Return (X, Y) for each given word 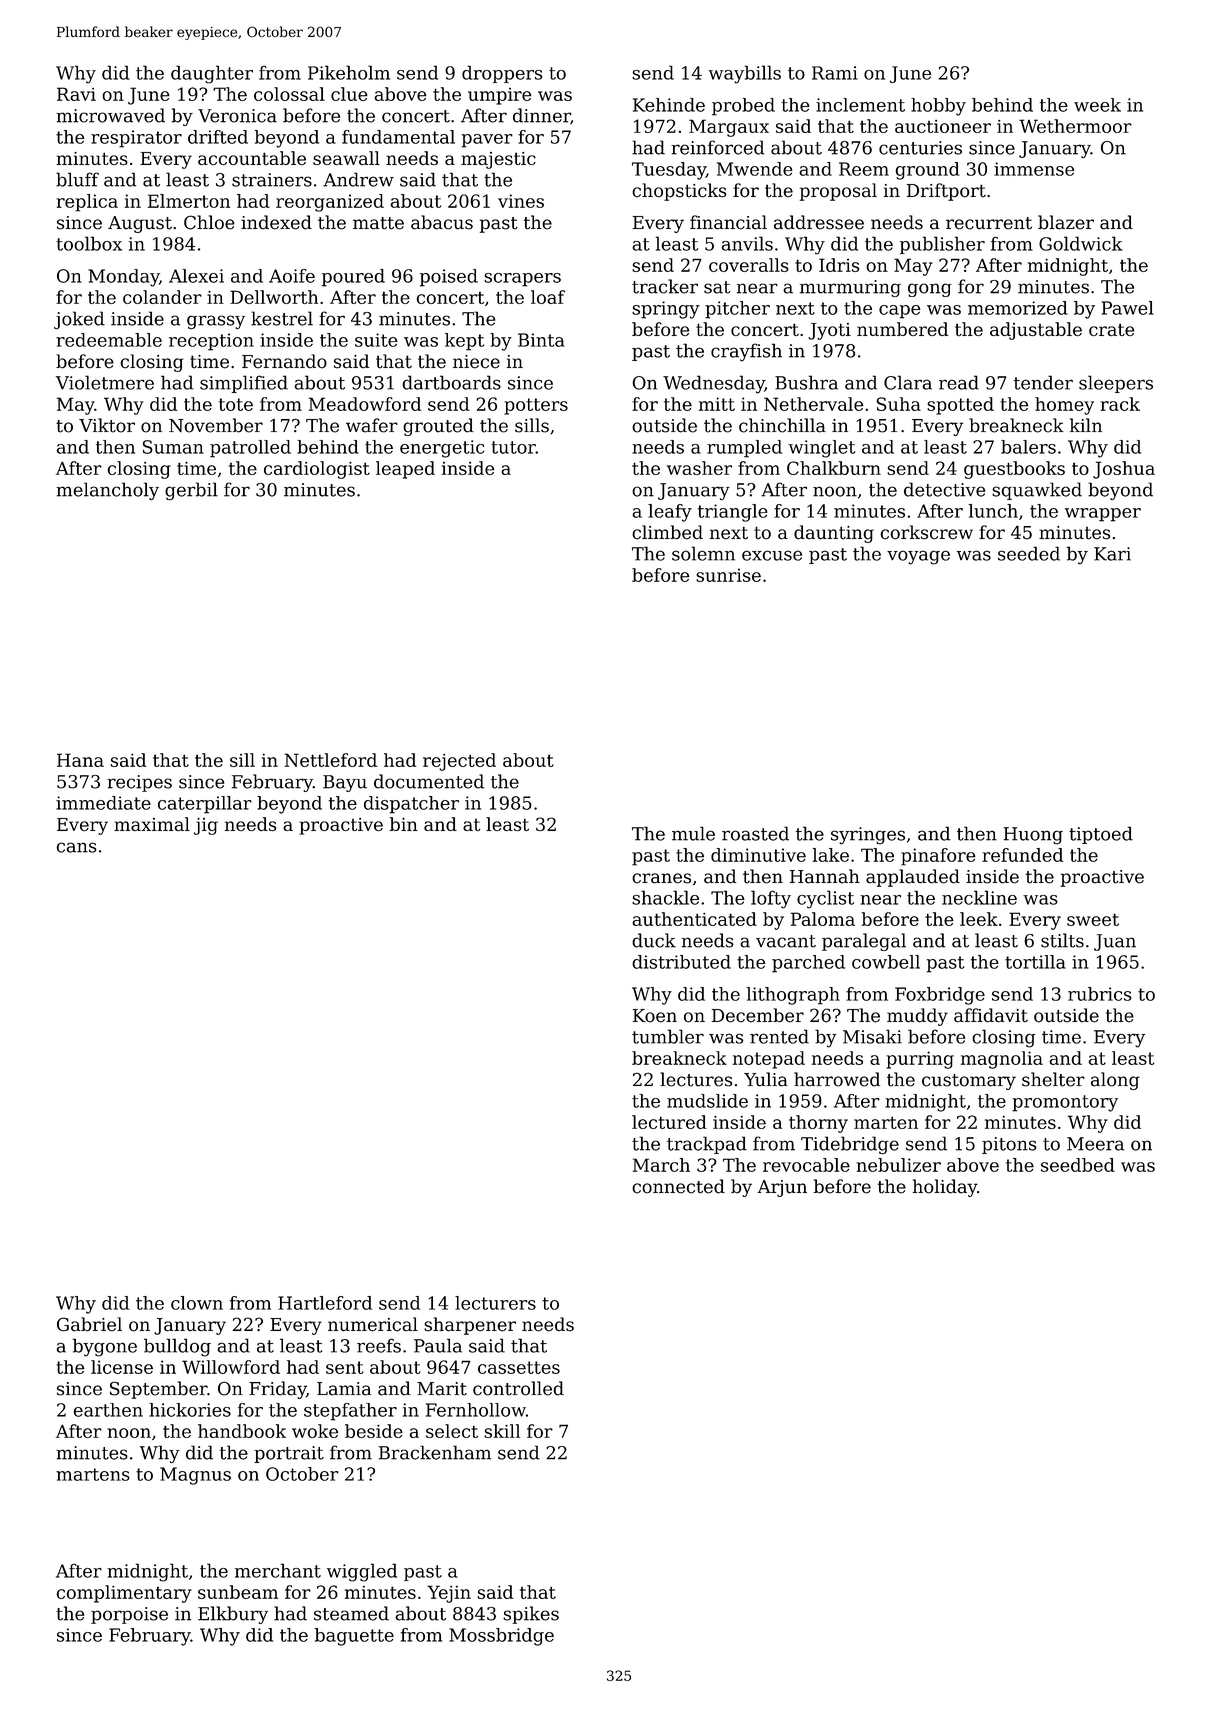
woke (315, 1431)
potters (536, 406)
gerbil (191, 491)
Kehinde (669, 105)
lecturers (495, 1303)
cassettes (519, 1367)
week (1097, 105)
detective (944, 489)
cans (76, 847)
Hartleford (325, 1303)
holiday (945, 1188)
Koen (655, 1016)
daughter (212, 74)
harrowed (837, 1079)
